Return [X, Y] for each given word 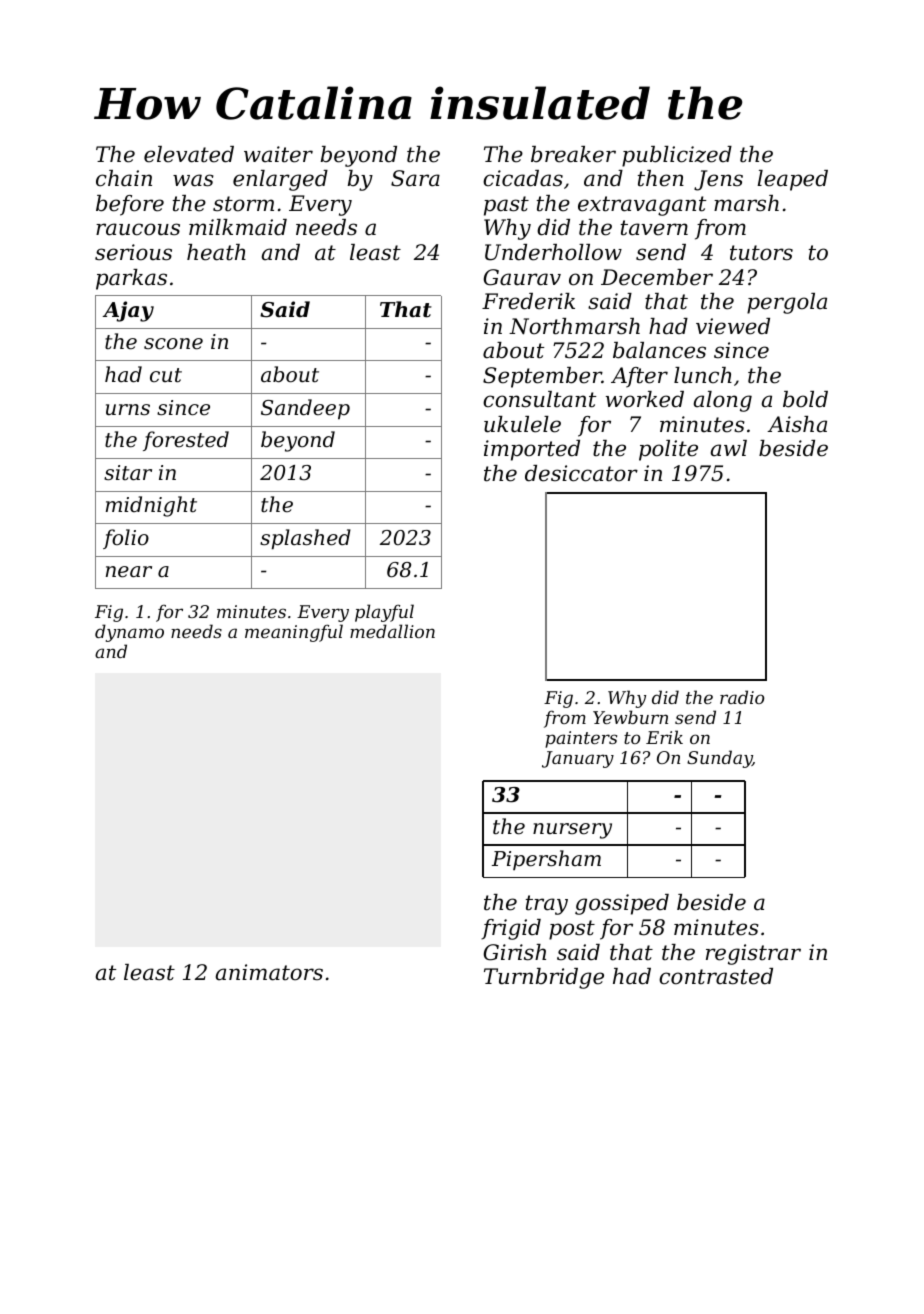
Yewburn [630, 717]
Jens [718, 180]
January [578, 759]
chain [124, 178]
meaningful [294, 633]
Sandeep [305, 409]
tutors [761, 253]
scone [173, 344]
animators [269, 972]
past [506, 206]
